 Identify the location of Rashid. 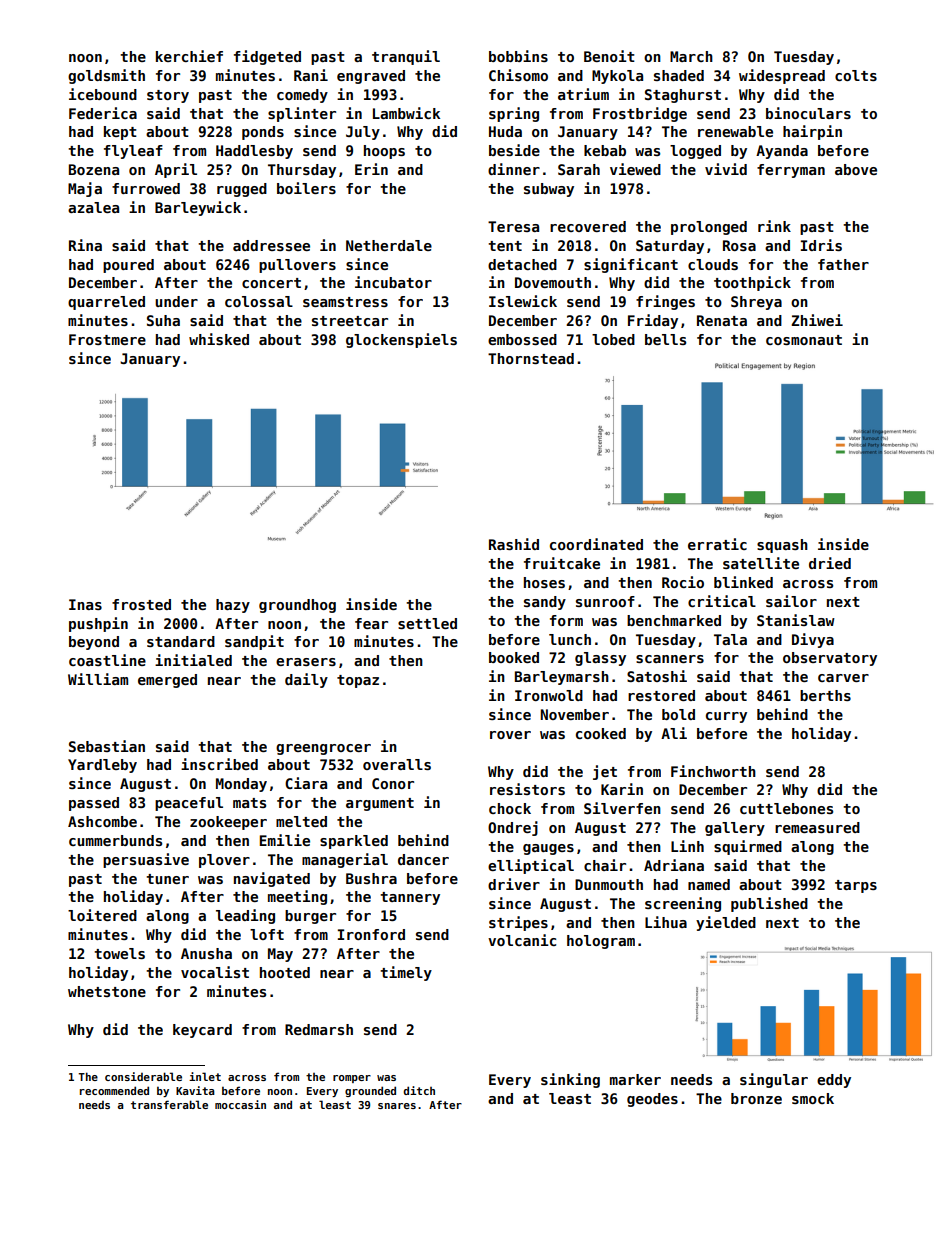
(514, 544).
